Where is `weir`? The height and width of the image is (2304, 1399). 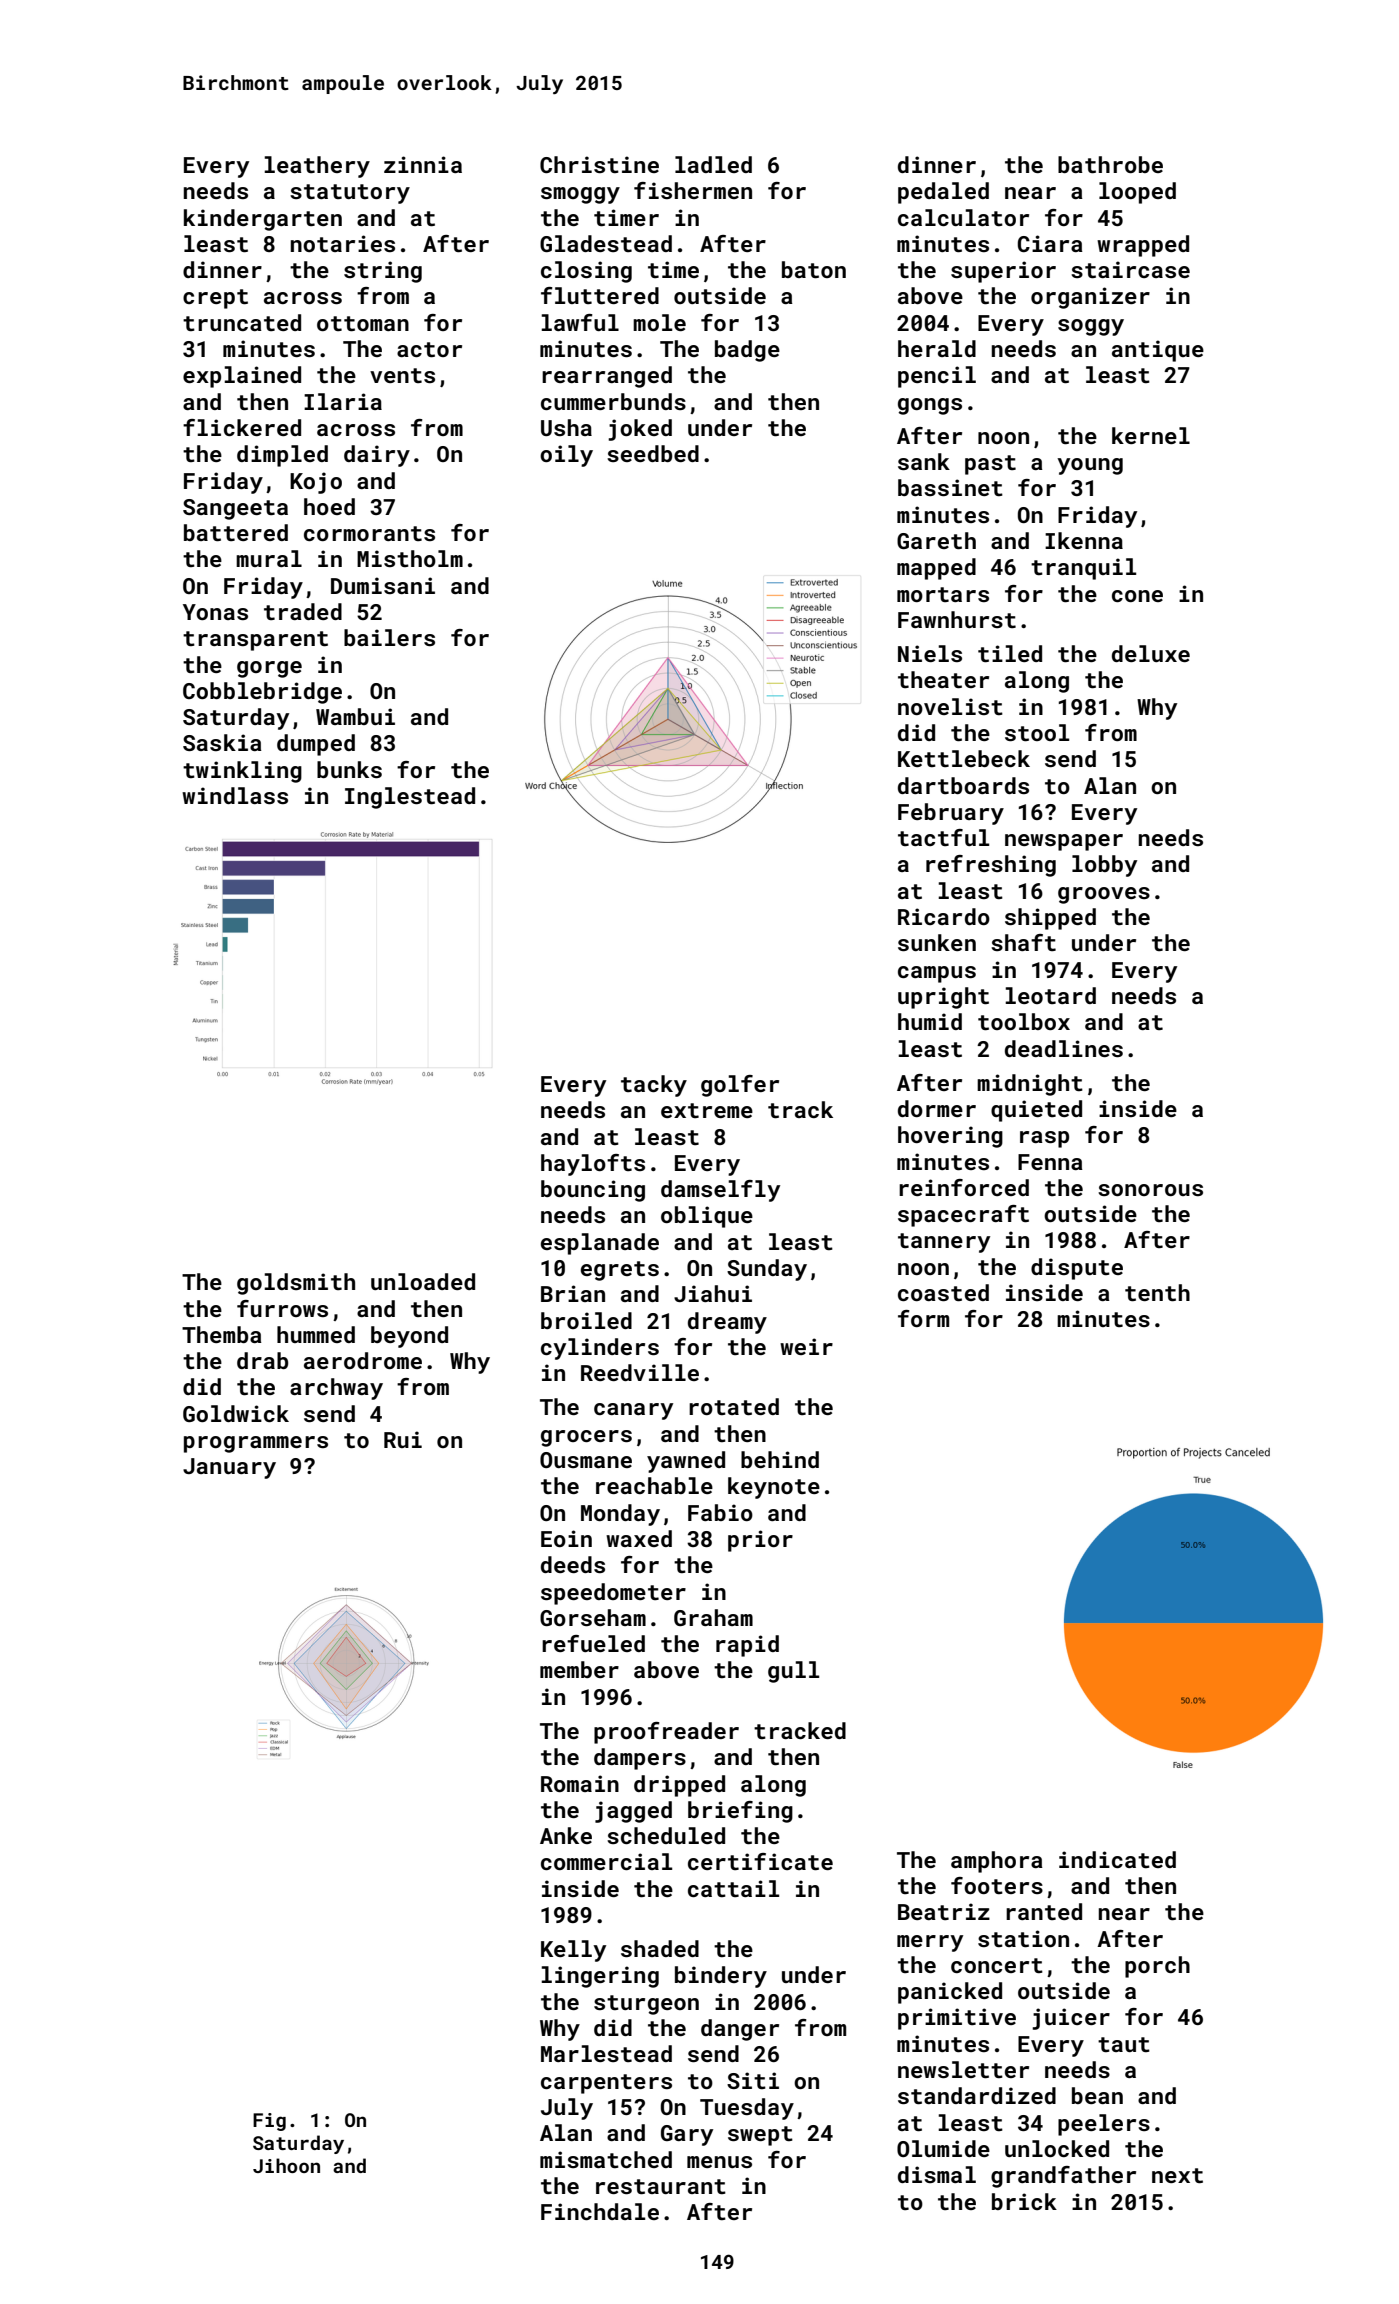 weir is located at coordinates (806, 1346).
